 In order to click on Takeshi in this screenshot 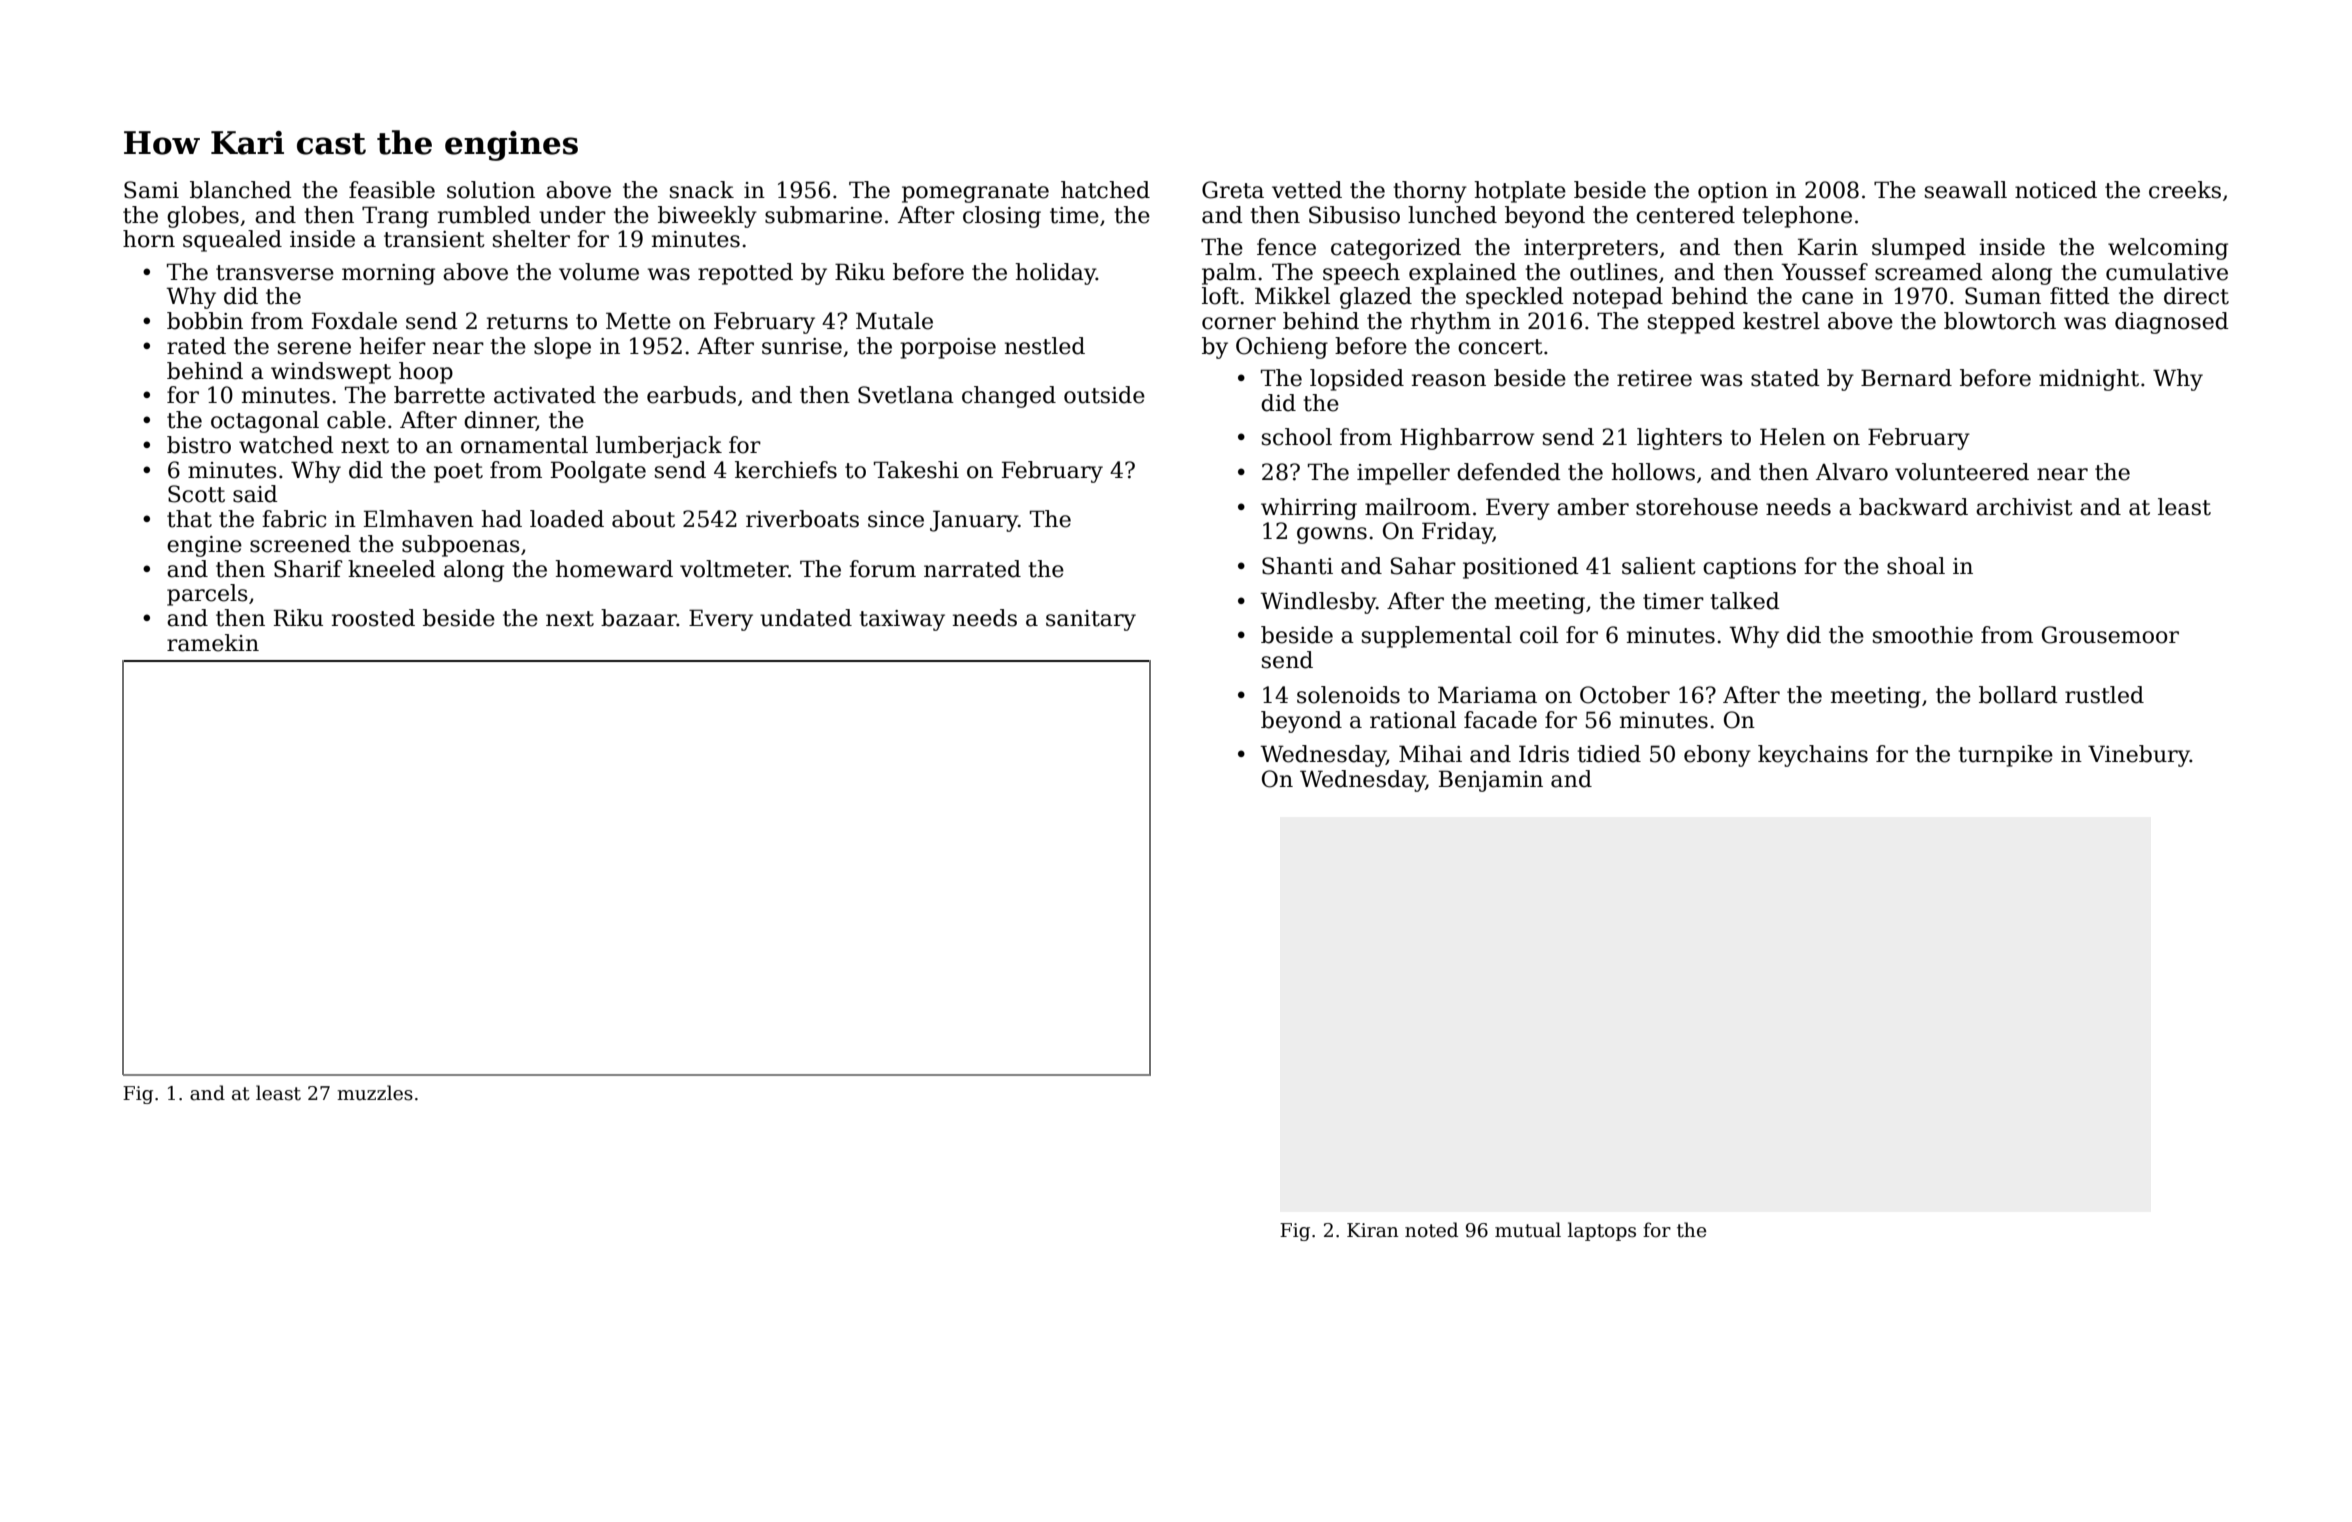, I will do `click(916, 470)`.
